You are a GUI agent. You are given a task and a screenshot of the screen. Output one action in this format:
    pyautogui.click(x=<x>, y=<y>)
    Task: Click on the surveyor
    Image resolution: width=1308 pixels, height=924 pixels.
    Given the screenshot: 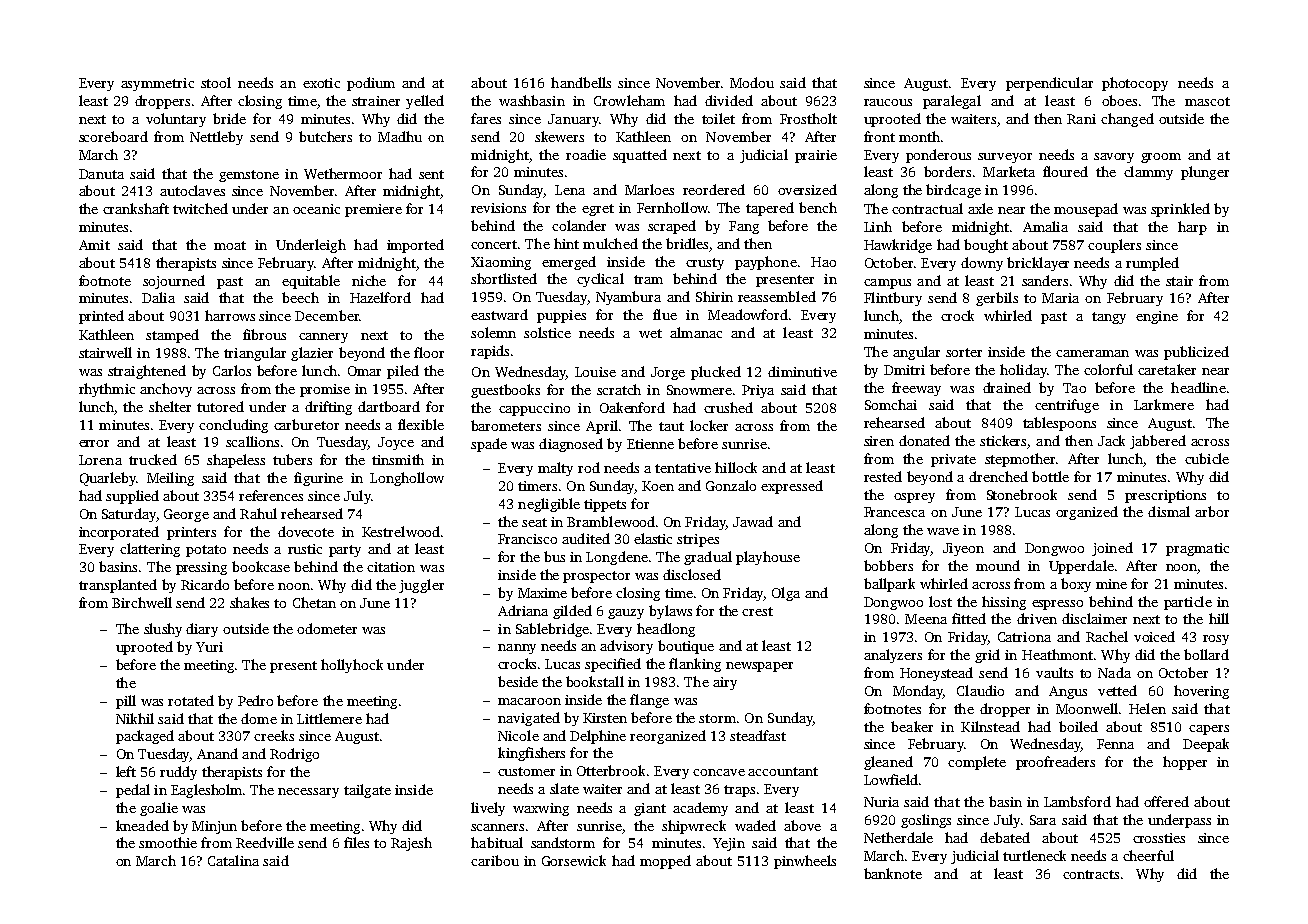 What is the action you would take?
    pyautogui.click(x=1005, y=158)
